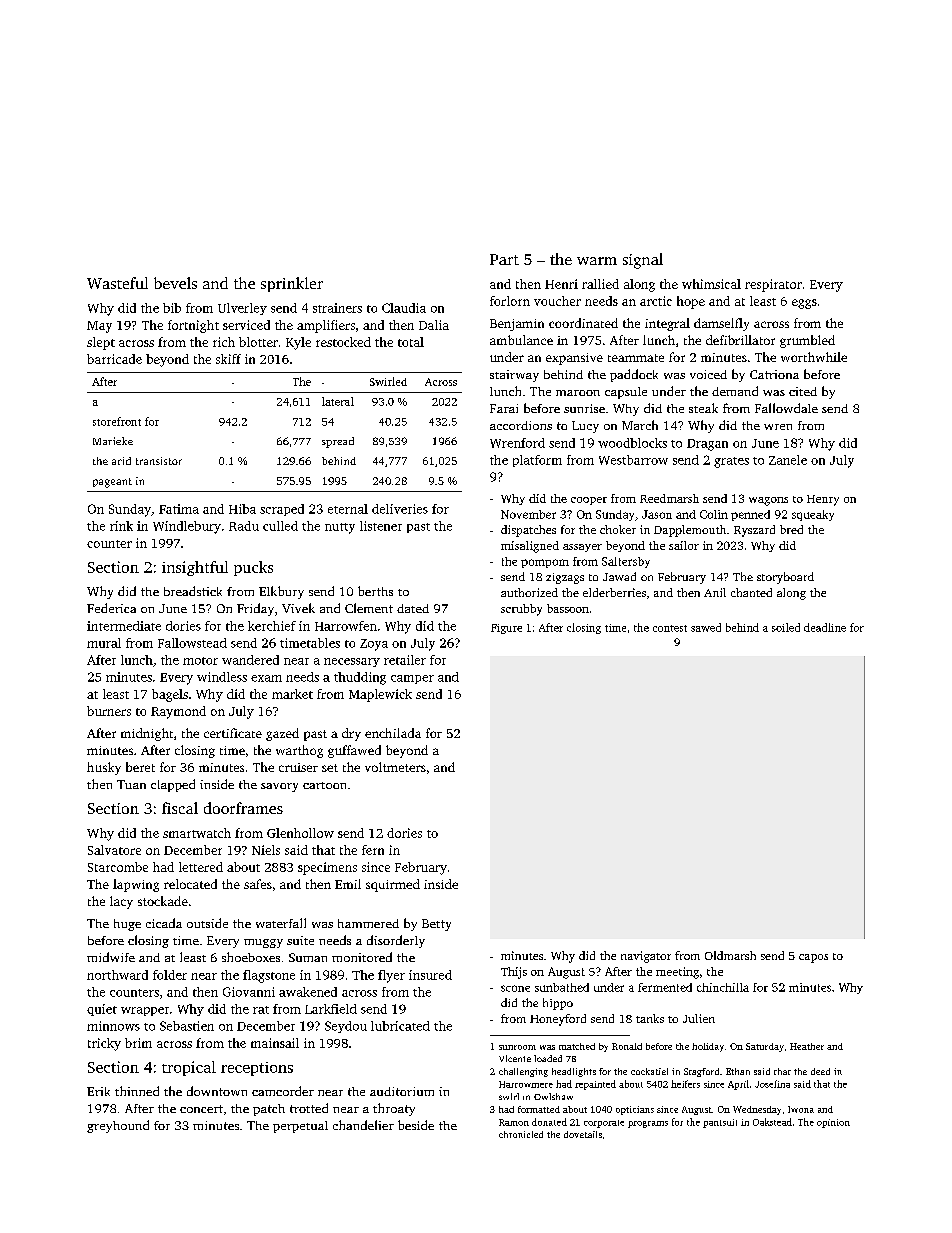 The height and width of the screenshot is (1233, 952). Describe the element at coordinates (393, 885) in the screenshot. I see `squirmed` at that location.
